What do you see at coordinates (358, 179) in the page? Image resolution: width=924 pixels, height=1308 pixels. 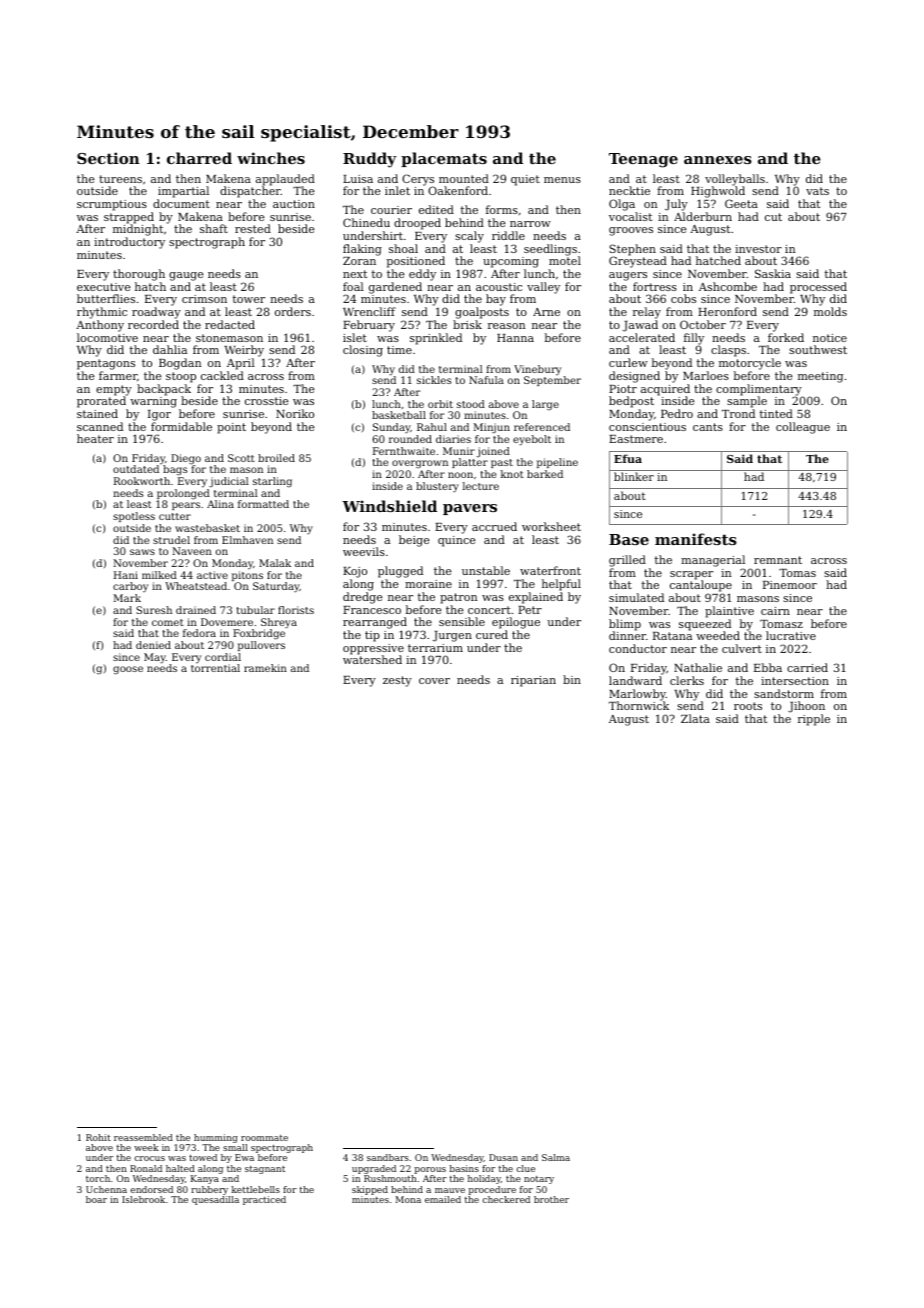 I see `Luisa` at bounding box center [358, 179].
